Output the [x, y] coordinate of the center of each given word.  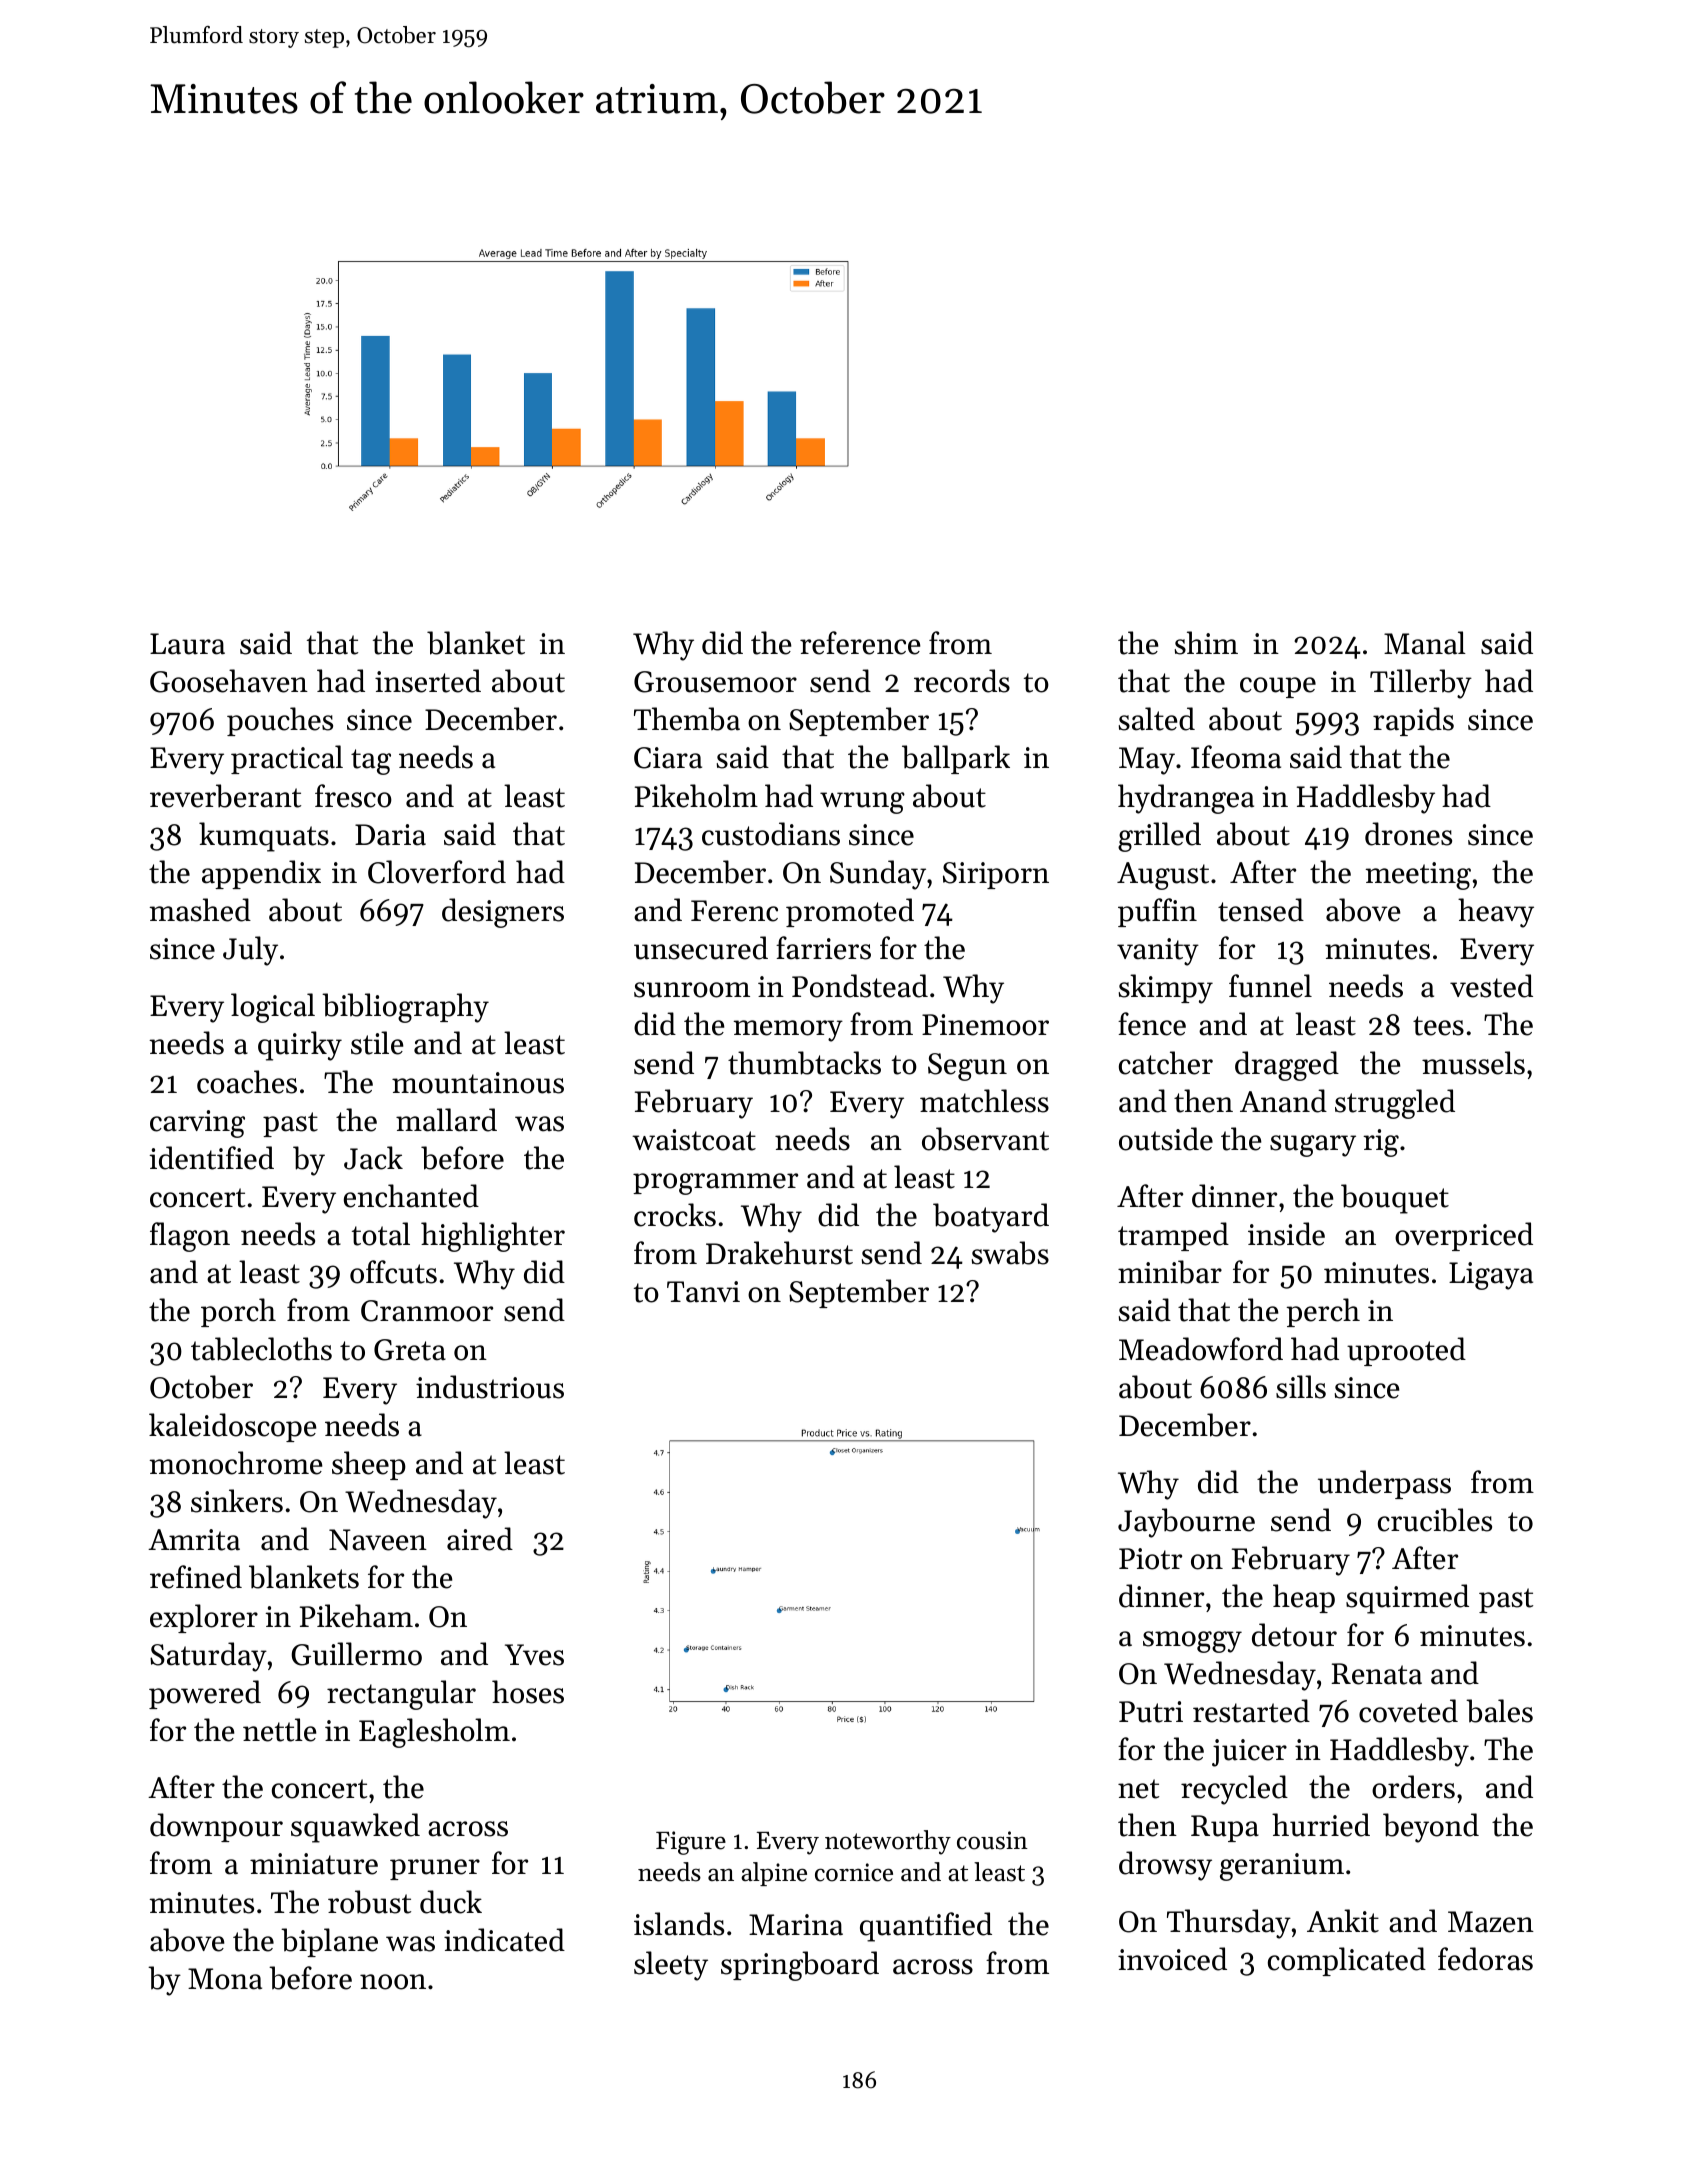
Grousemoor [715, 682]
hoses [528, 1692]
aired [480, 1539]
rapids [1413, 721]
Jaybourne [1186, 1523]
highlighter [493, 1237]
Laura [187, 644]
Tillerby [1421, 684]
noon [393, 1982]
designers [503, 913]
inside [1286, 1234]
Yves [534, 1655]
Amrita [194, 1540]
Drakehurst [779, 1253]
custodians [771, 834]
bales [1499, 1711]
